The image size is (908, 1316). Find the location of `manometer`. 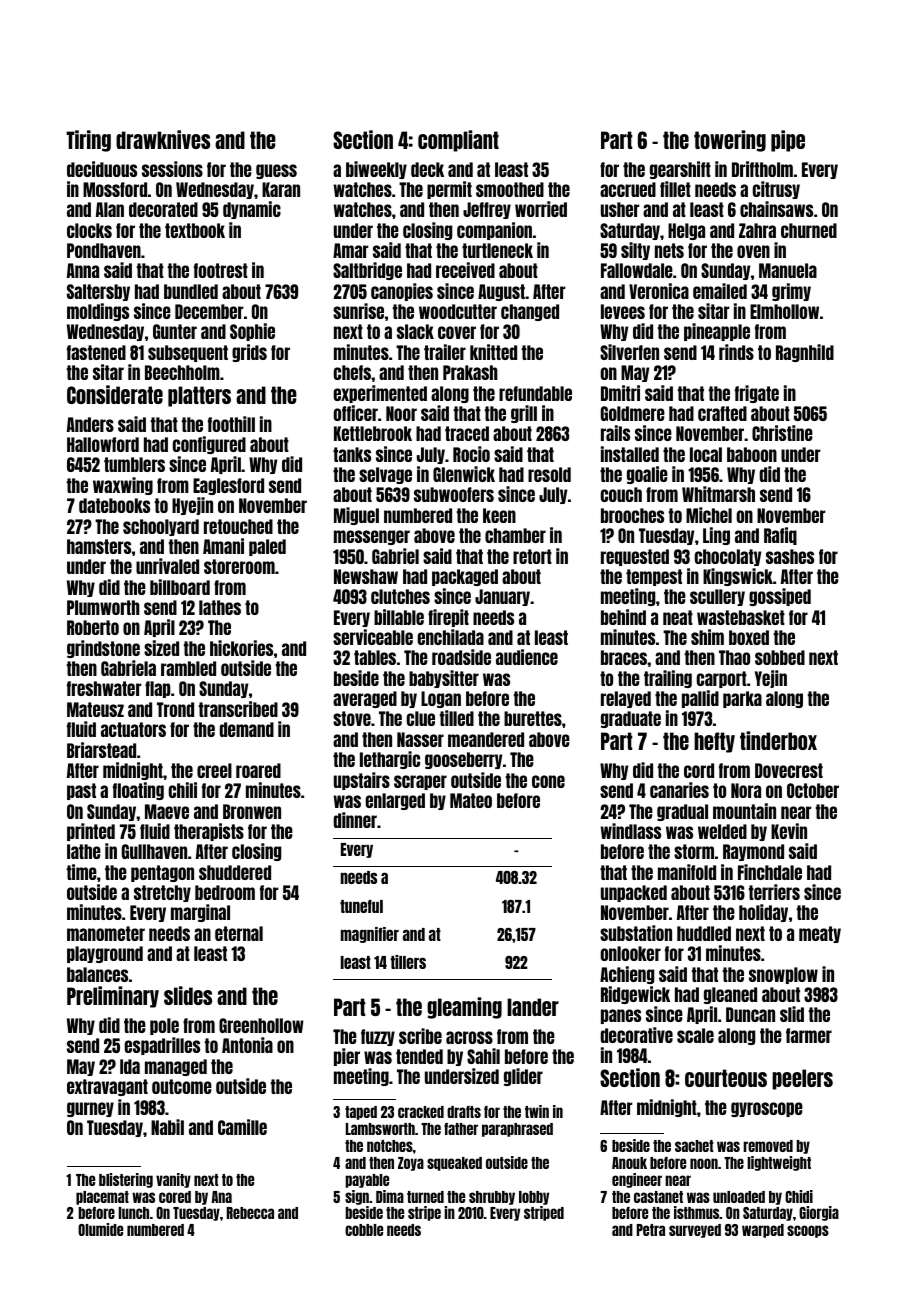

manometer is located at coordinates (106, 933).
